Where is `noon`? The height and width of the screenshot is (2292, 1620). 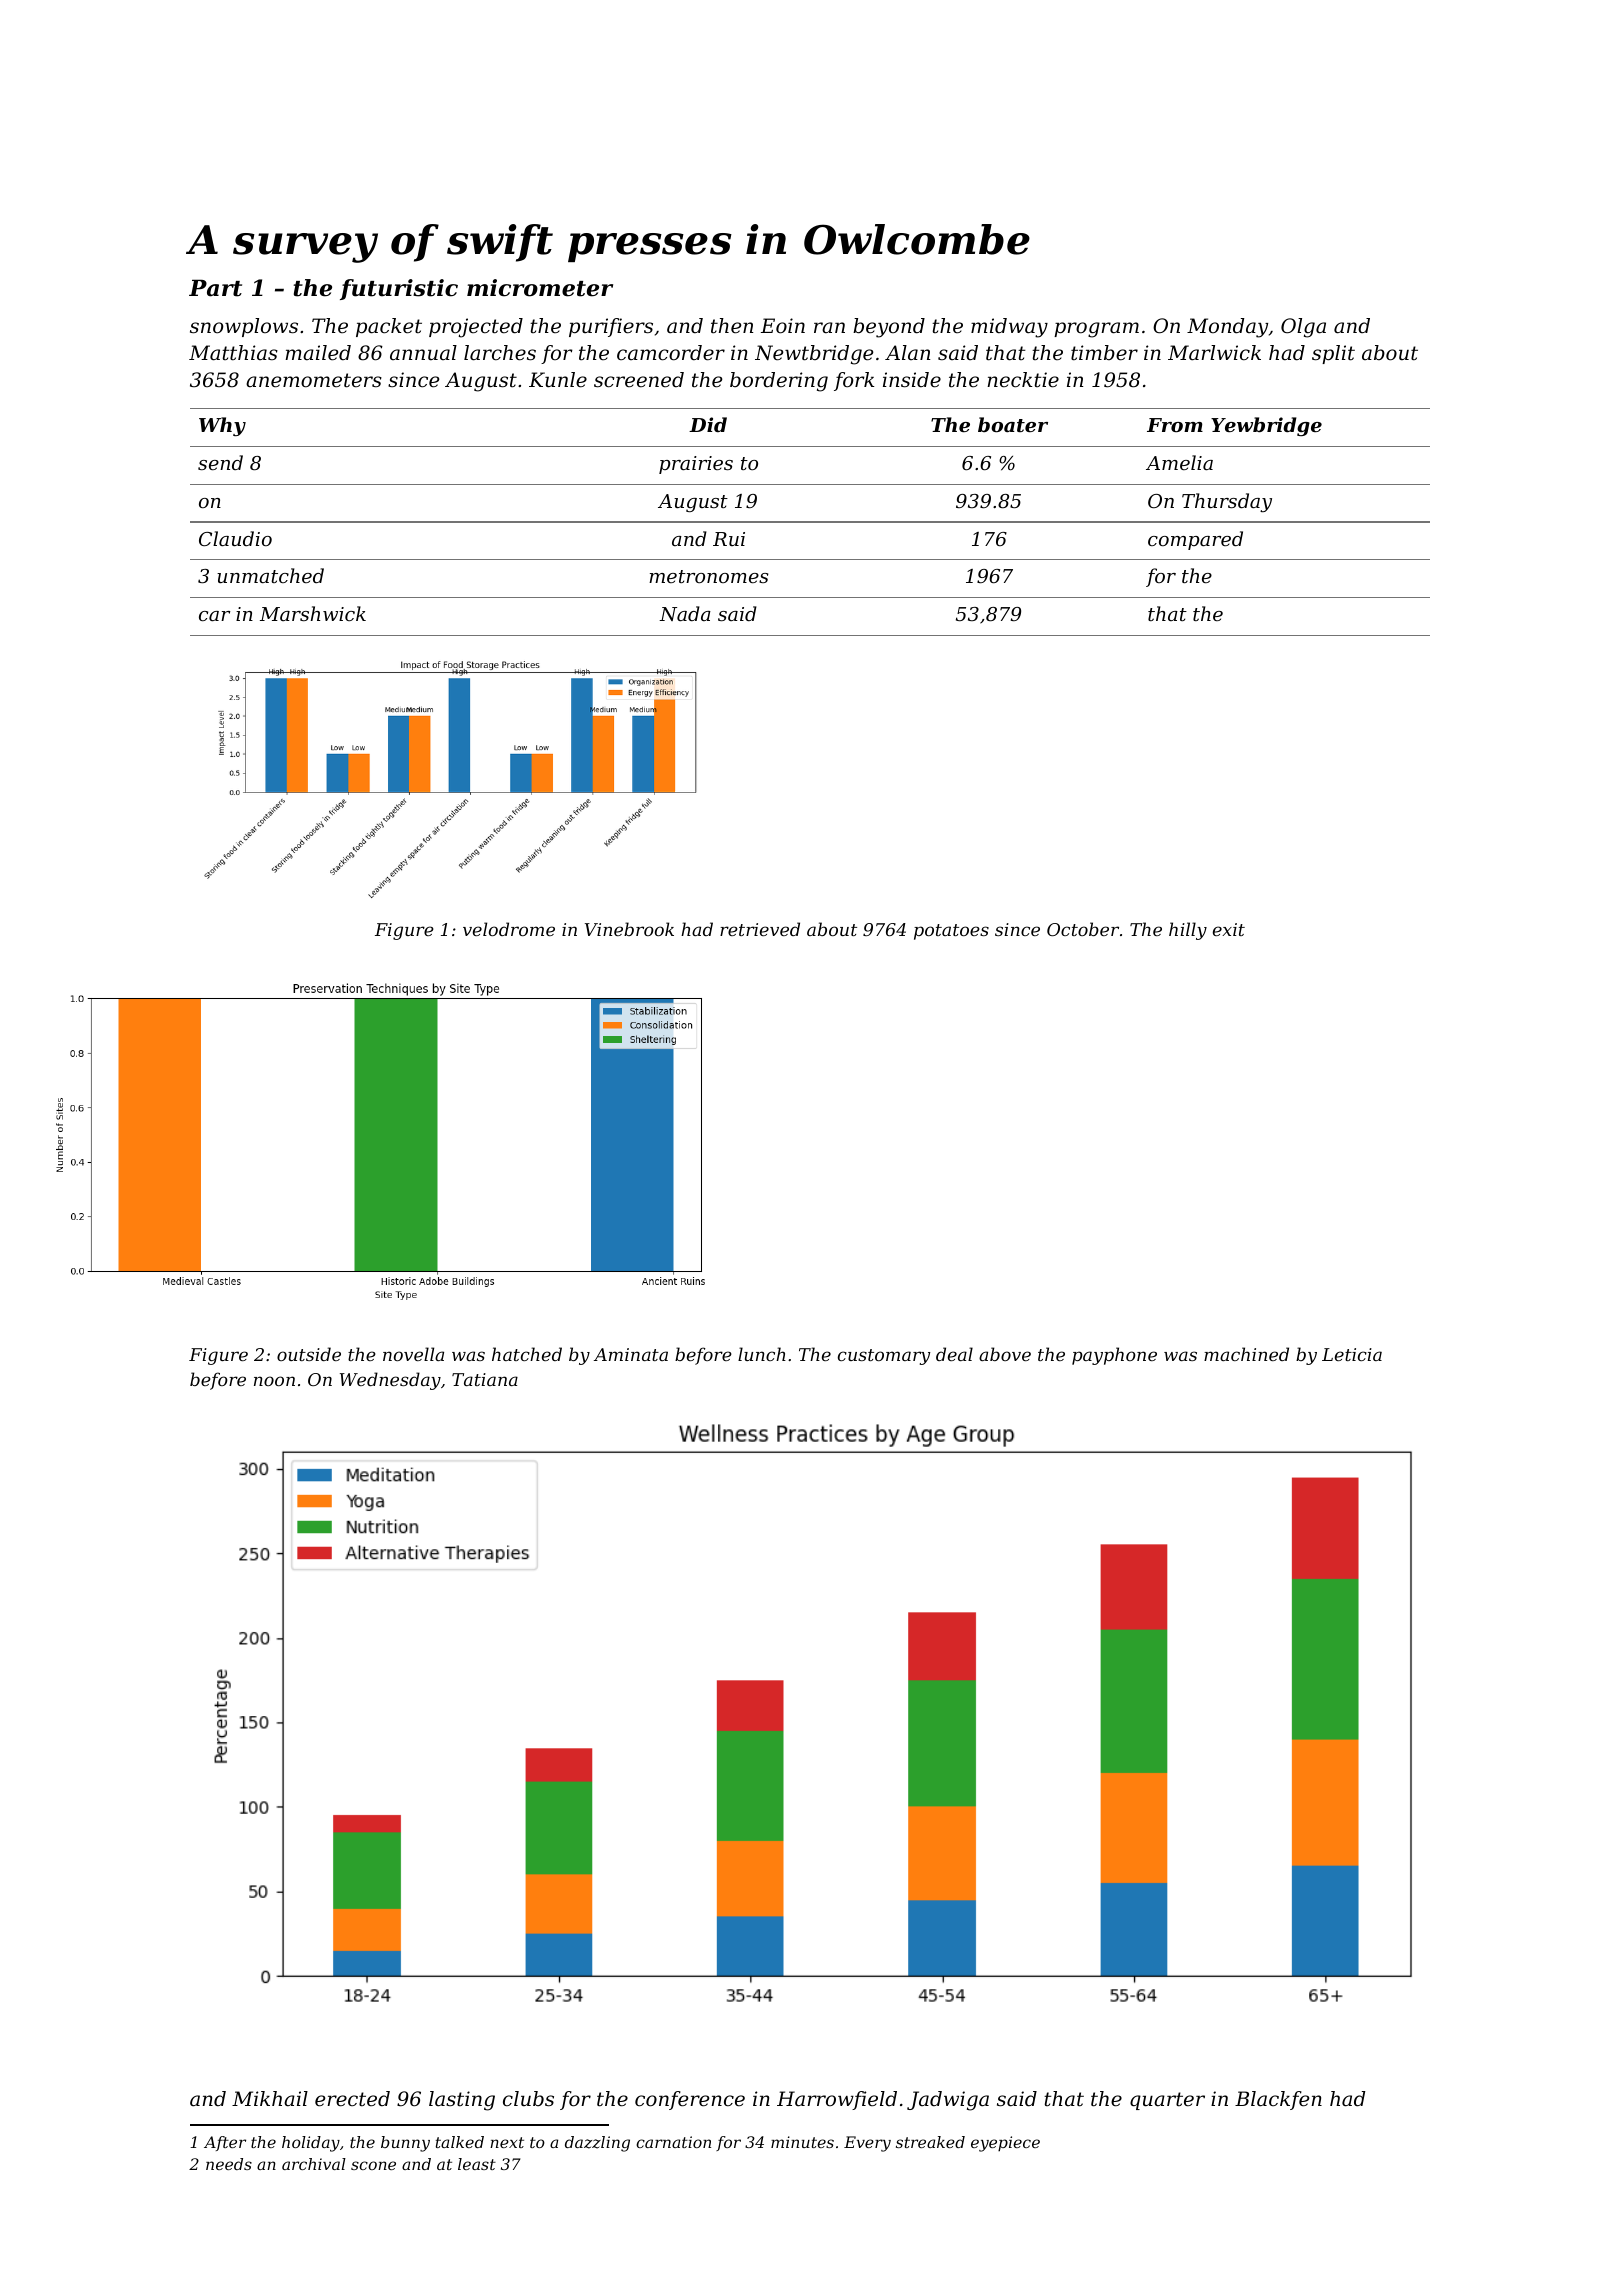 noon is located at coordinates (274, 1381).
